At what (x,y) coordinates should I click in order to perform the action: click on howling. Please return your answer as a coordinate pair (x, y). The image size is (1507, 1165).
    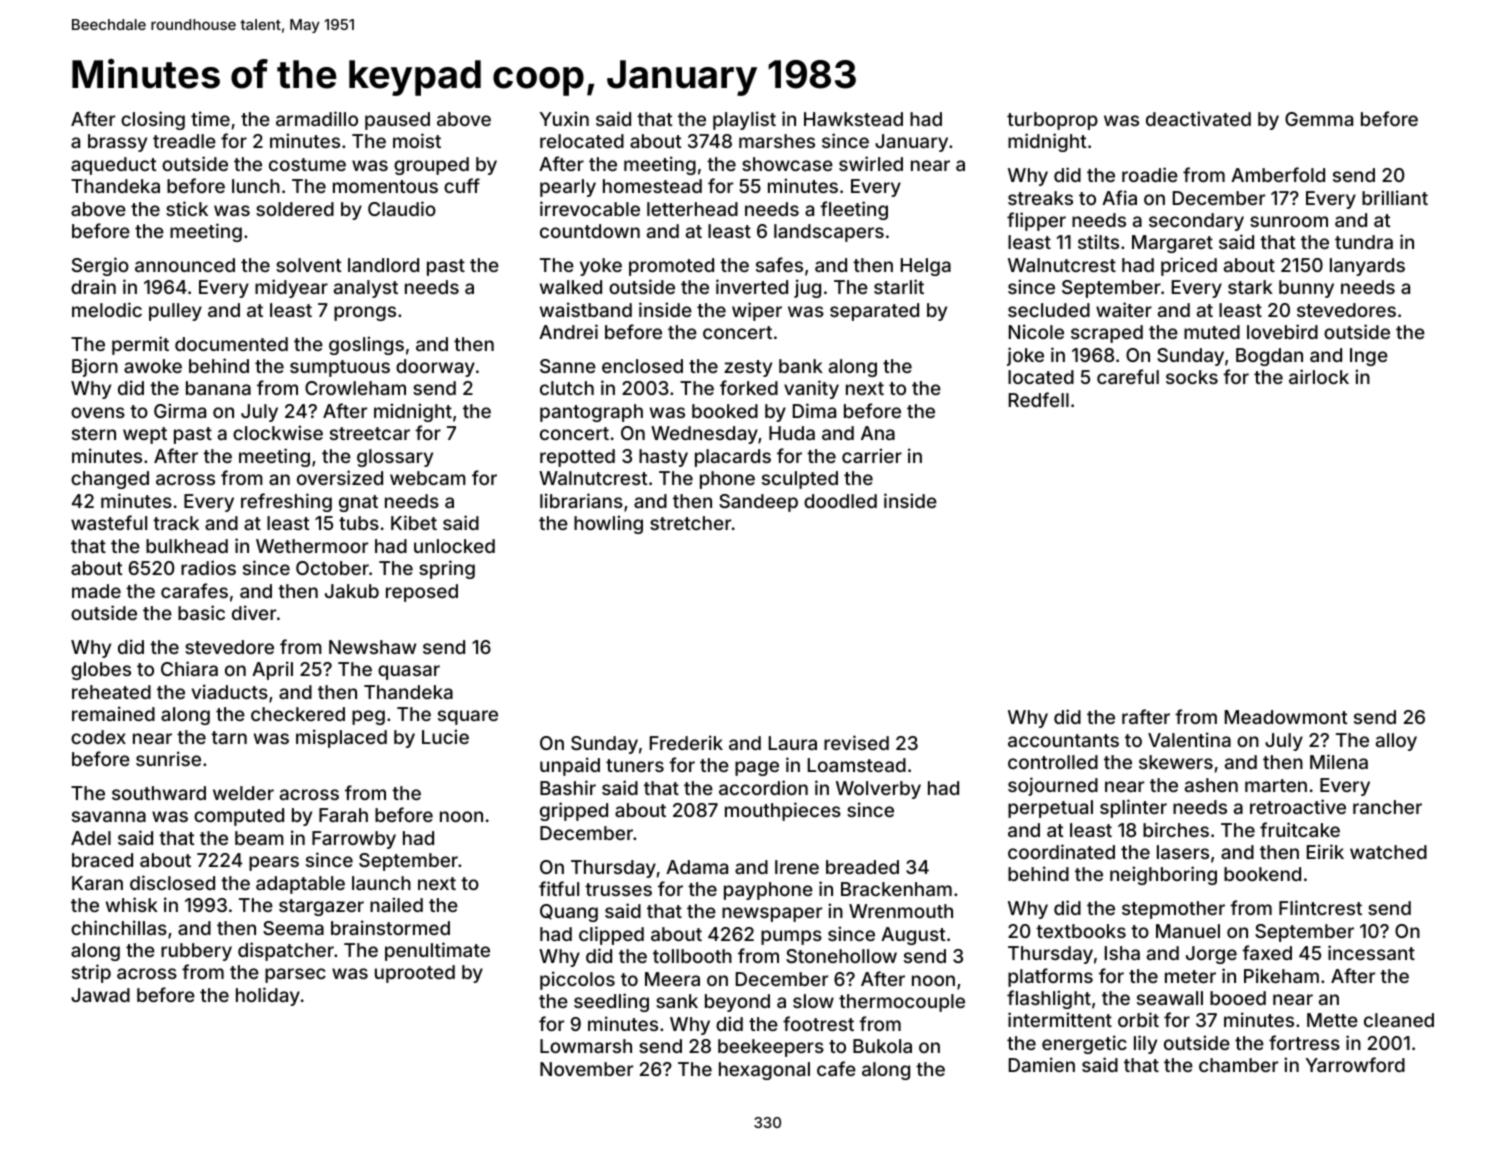
    Looking at the image, I should click on (608, 524).
